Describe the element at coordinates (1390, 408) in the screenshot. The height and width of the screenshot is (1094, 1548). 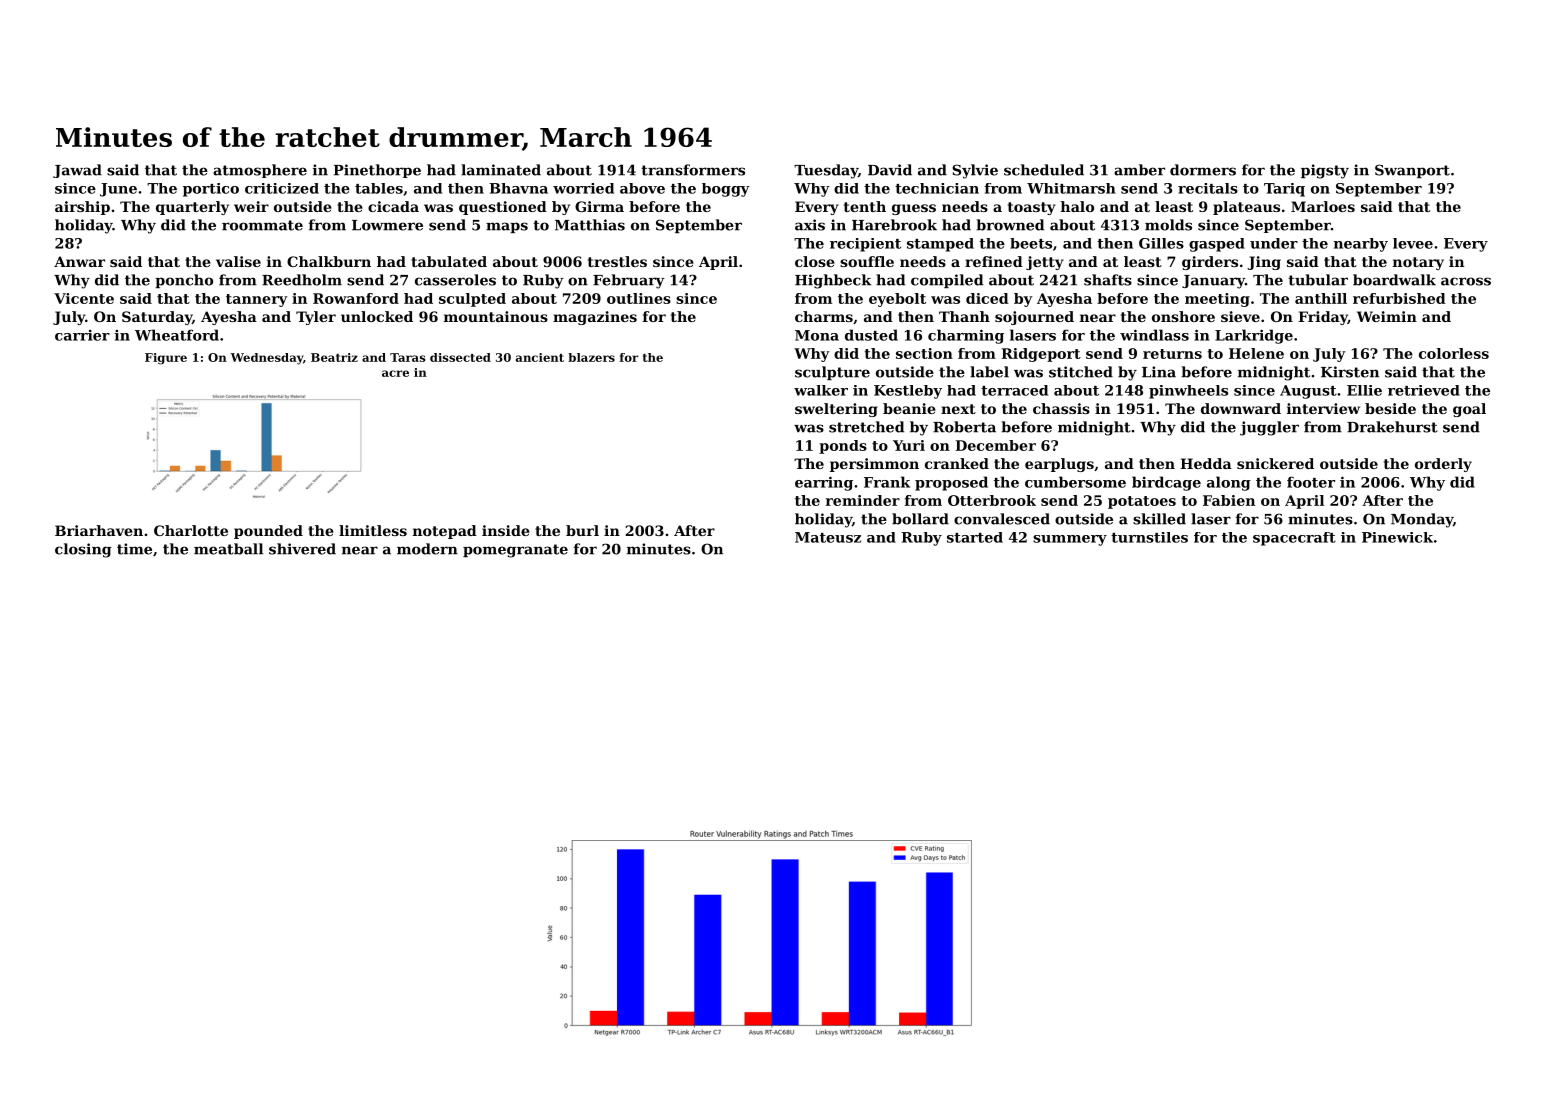
I see `beside` at that location.
